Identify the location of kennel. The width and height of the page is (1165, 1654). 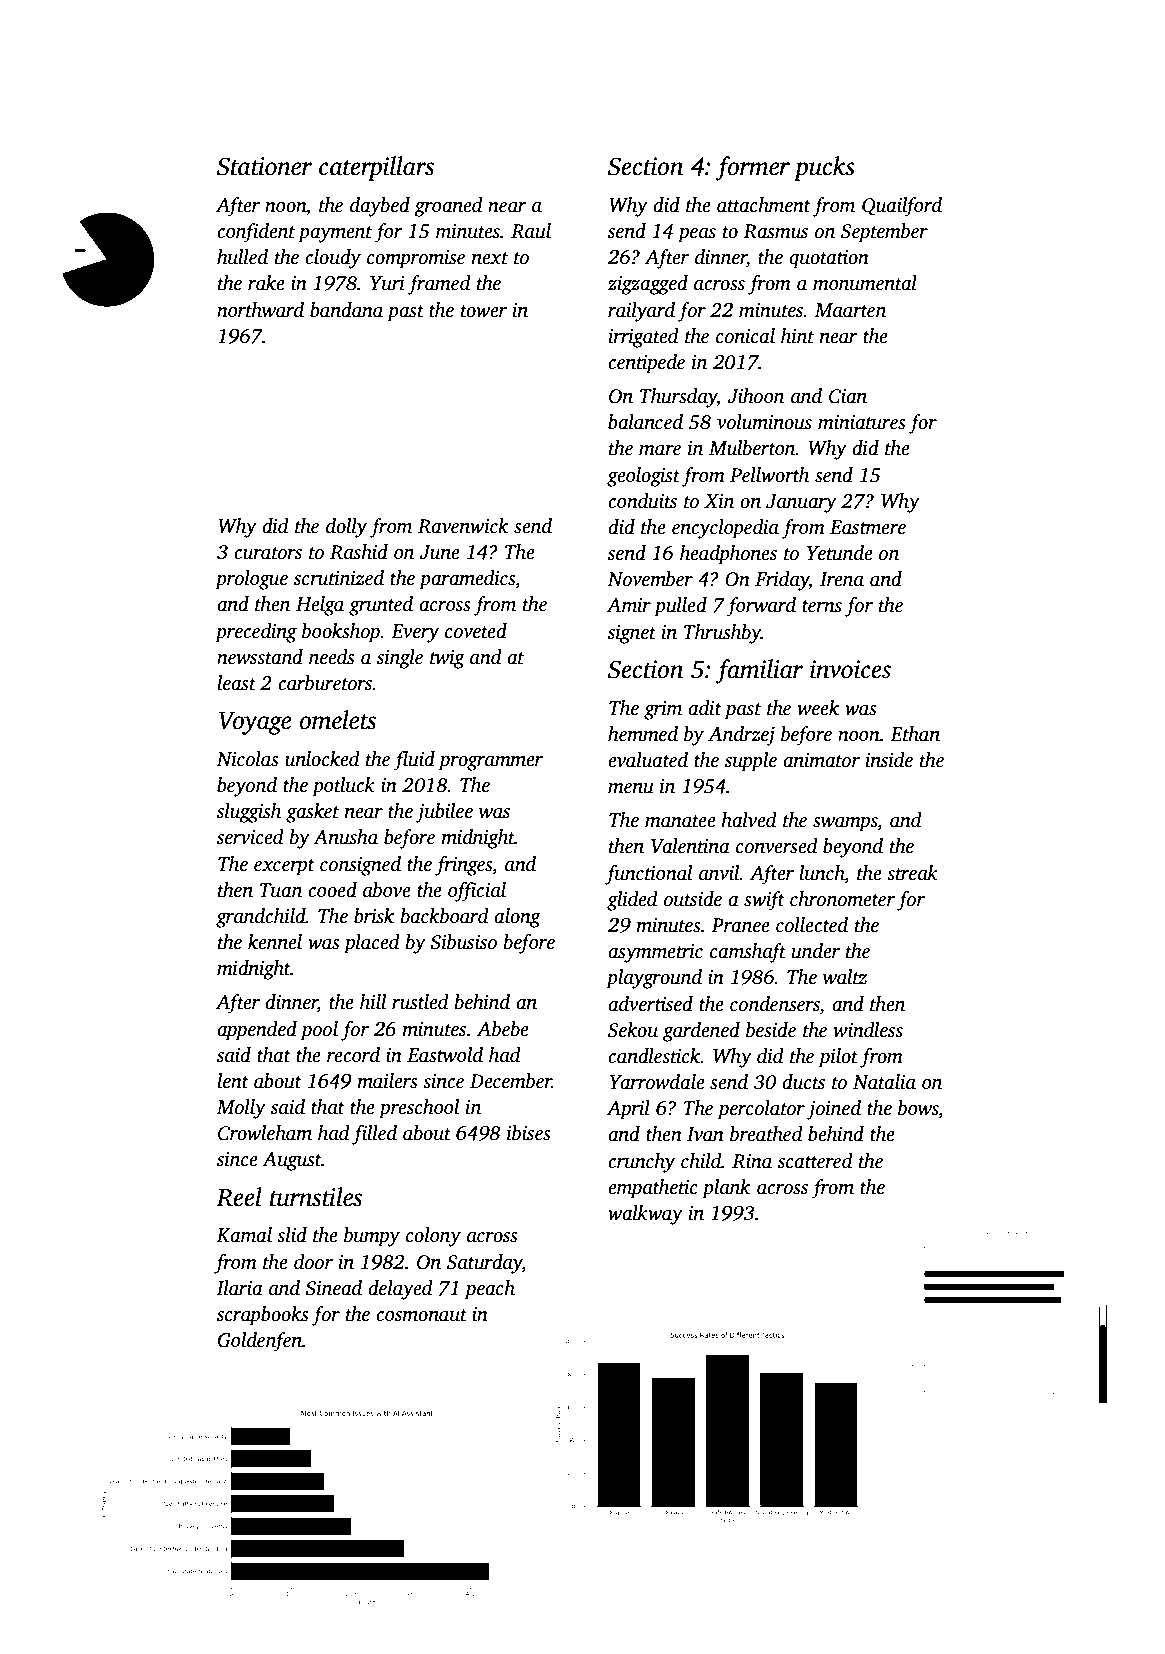
(275, 942).
